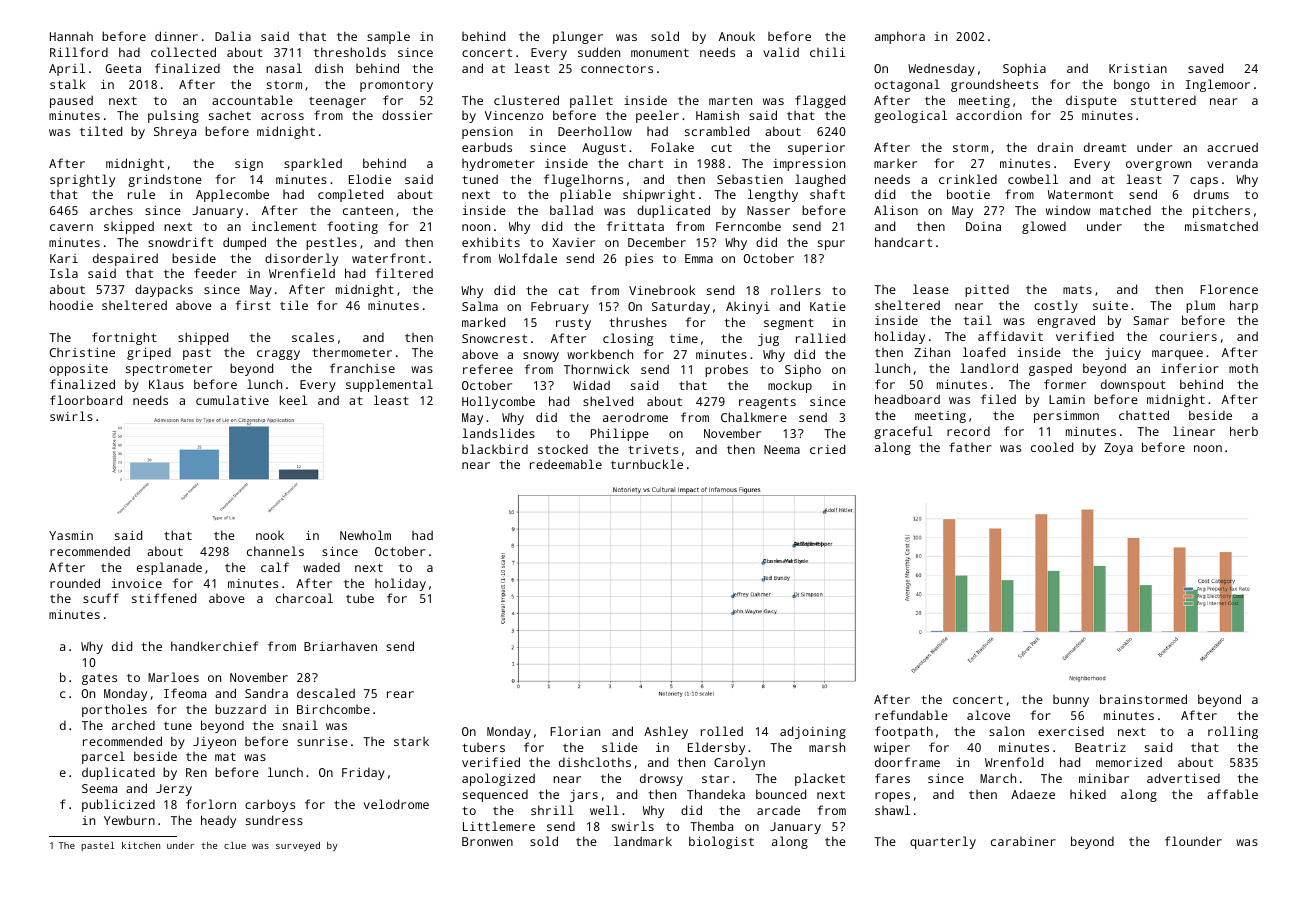 The image size is (1308, 924). What do you see at coordinates (340, 646) in the screenshot?
I see `Briarhaven` at bounding box center [340, 646].
